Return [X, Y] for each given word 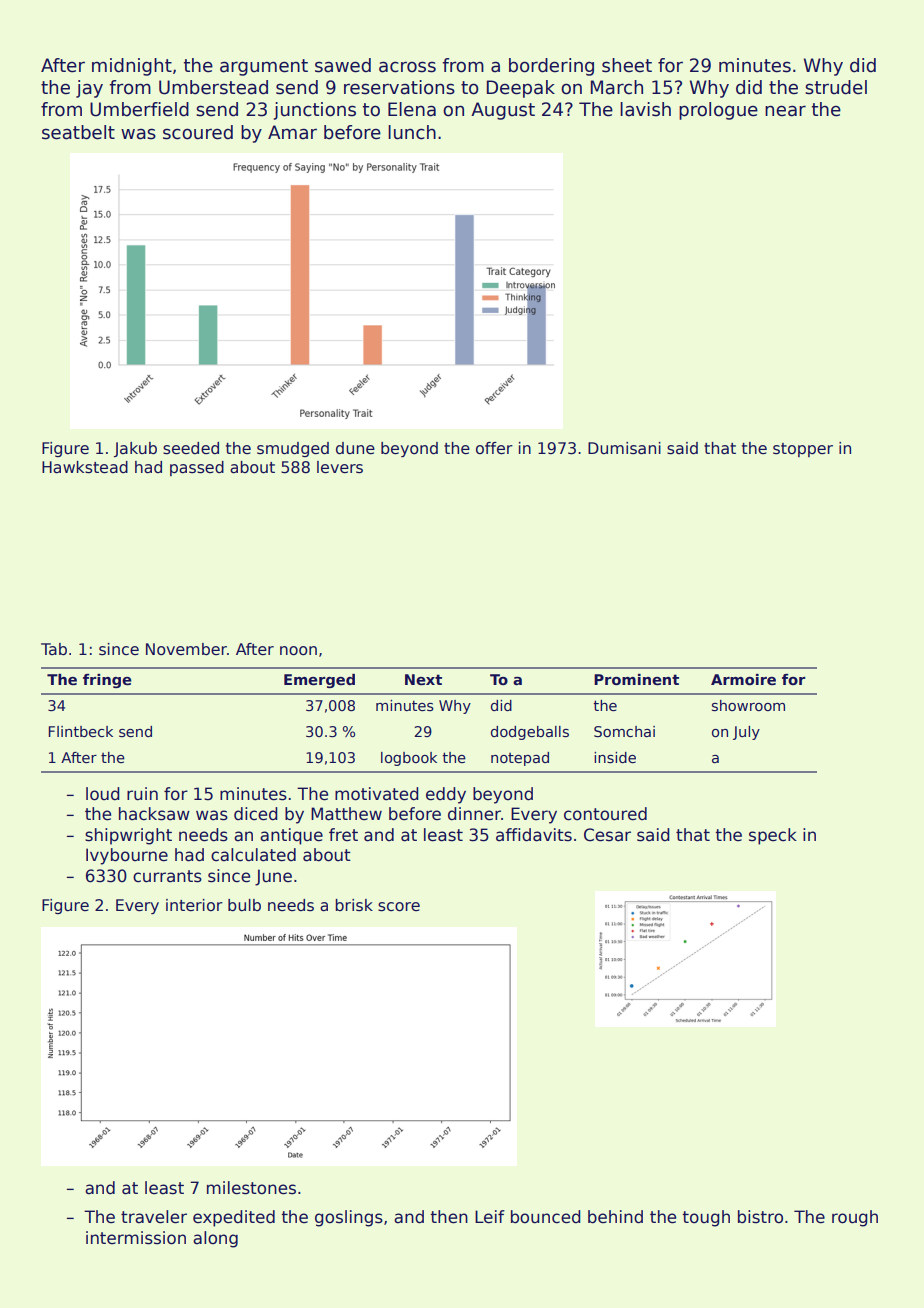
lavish [645, 109]
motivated [377, 794]
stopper [803, 450]
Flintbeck [81, 731]
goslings [349, 1218]
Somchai [624, 731]
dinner [474, 814]
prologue [718, 111]
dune [355, 448]
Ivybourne [127, 856]
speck [773, 836]
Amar [292, 132]
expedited [234, 1218]
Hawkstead [85, 467]
